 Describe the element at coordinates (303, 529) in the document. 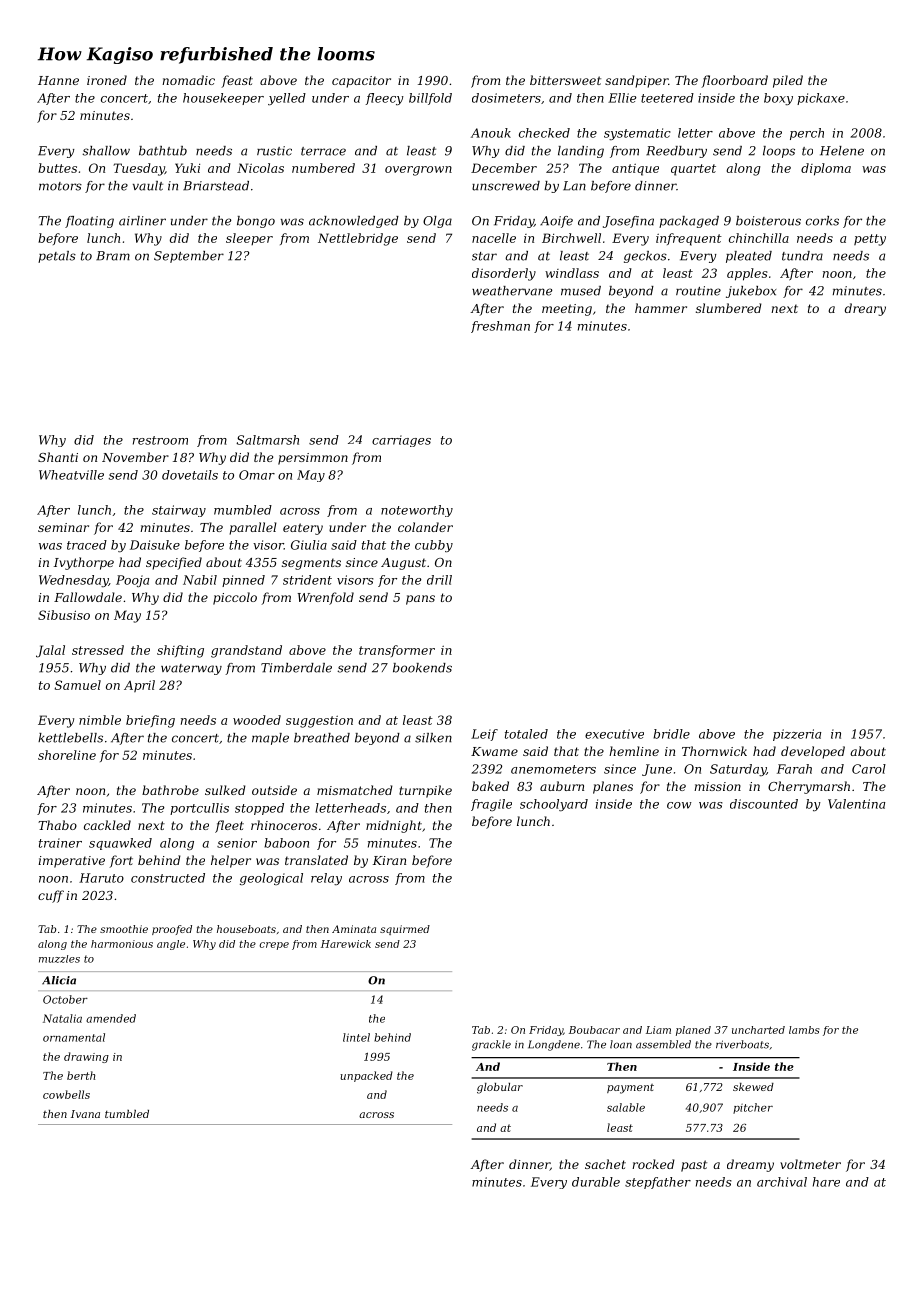

I see `eatery` at that location.
